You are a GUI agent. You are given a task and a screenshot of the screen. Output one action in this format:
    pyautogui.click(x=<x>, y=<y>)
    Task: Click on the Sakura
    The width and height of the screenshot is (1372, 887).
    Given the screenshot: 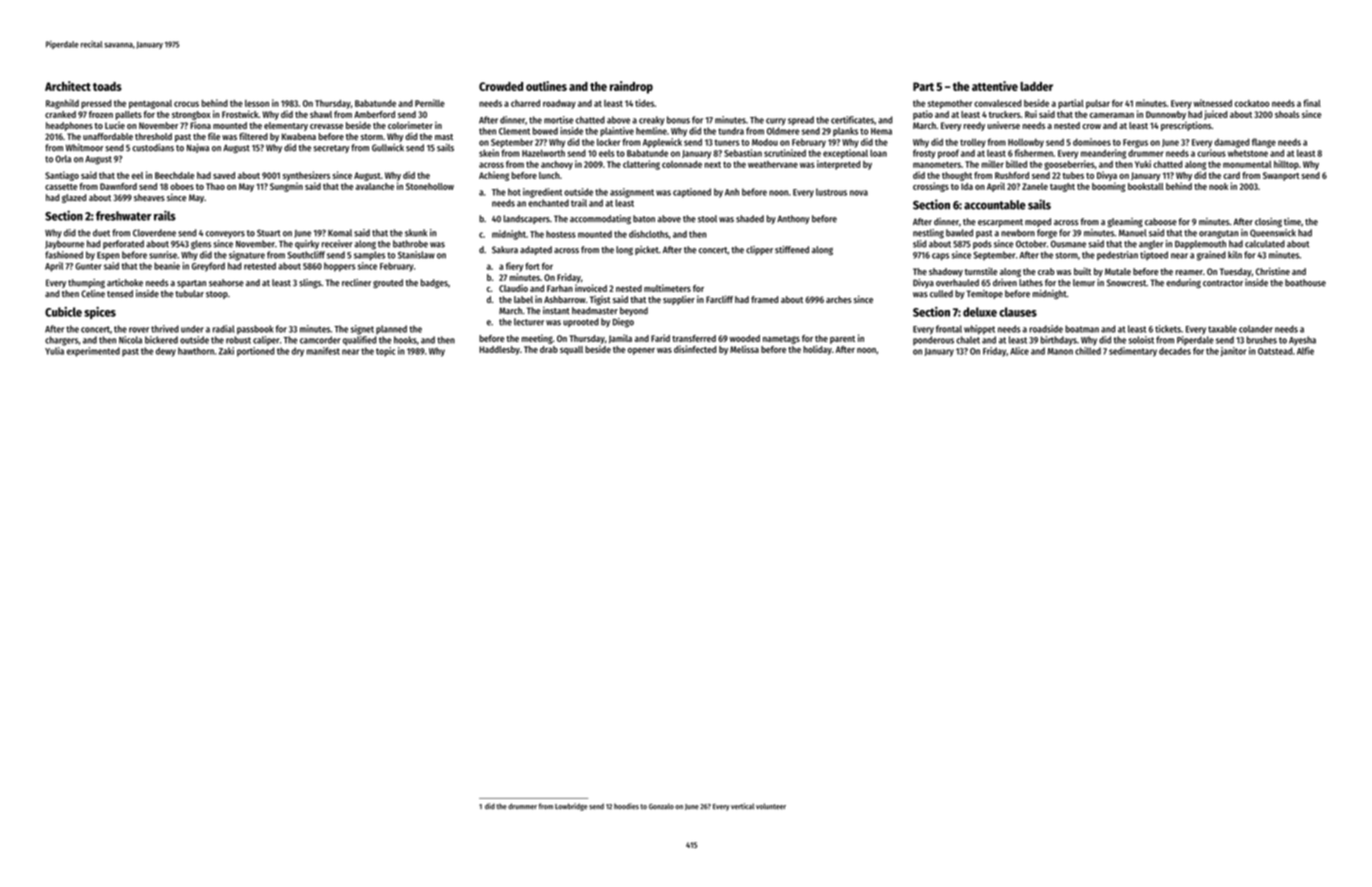 What is the action you would take?
    pyautogui.click(x=505, y=250)
